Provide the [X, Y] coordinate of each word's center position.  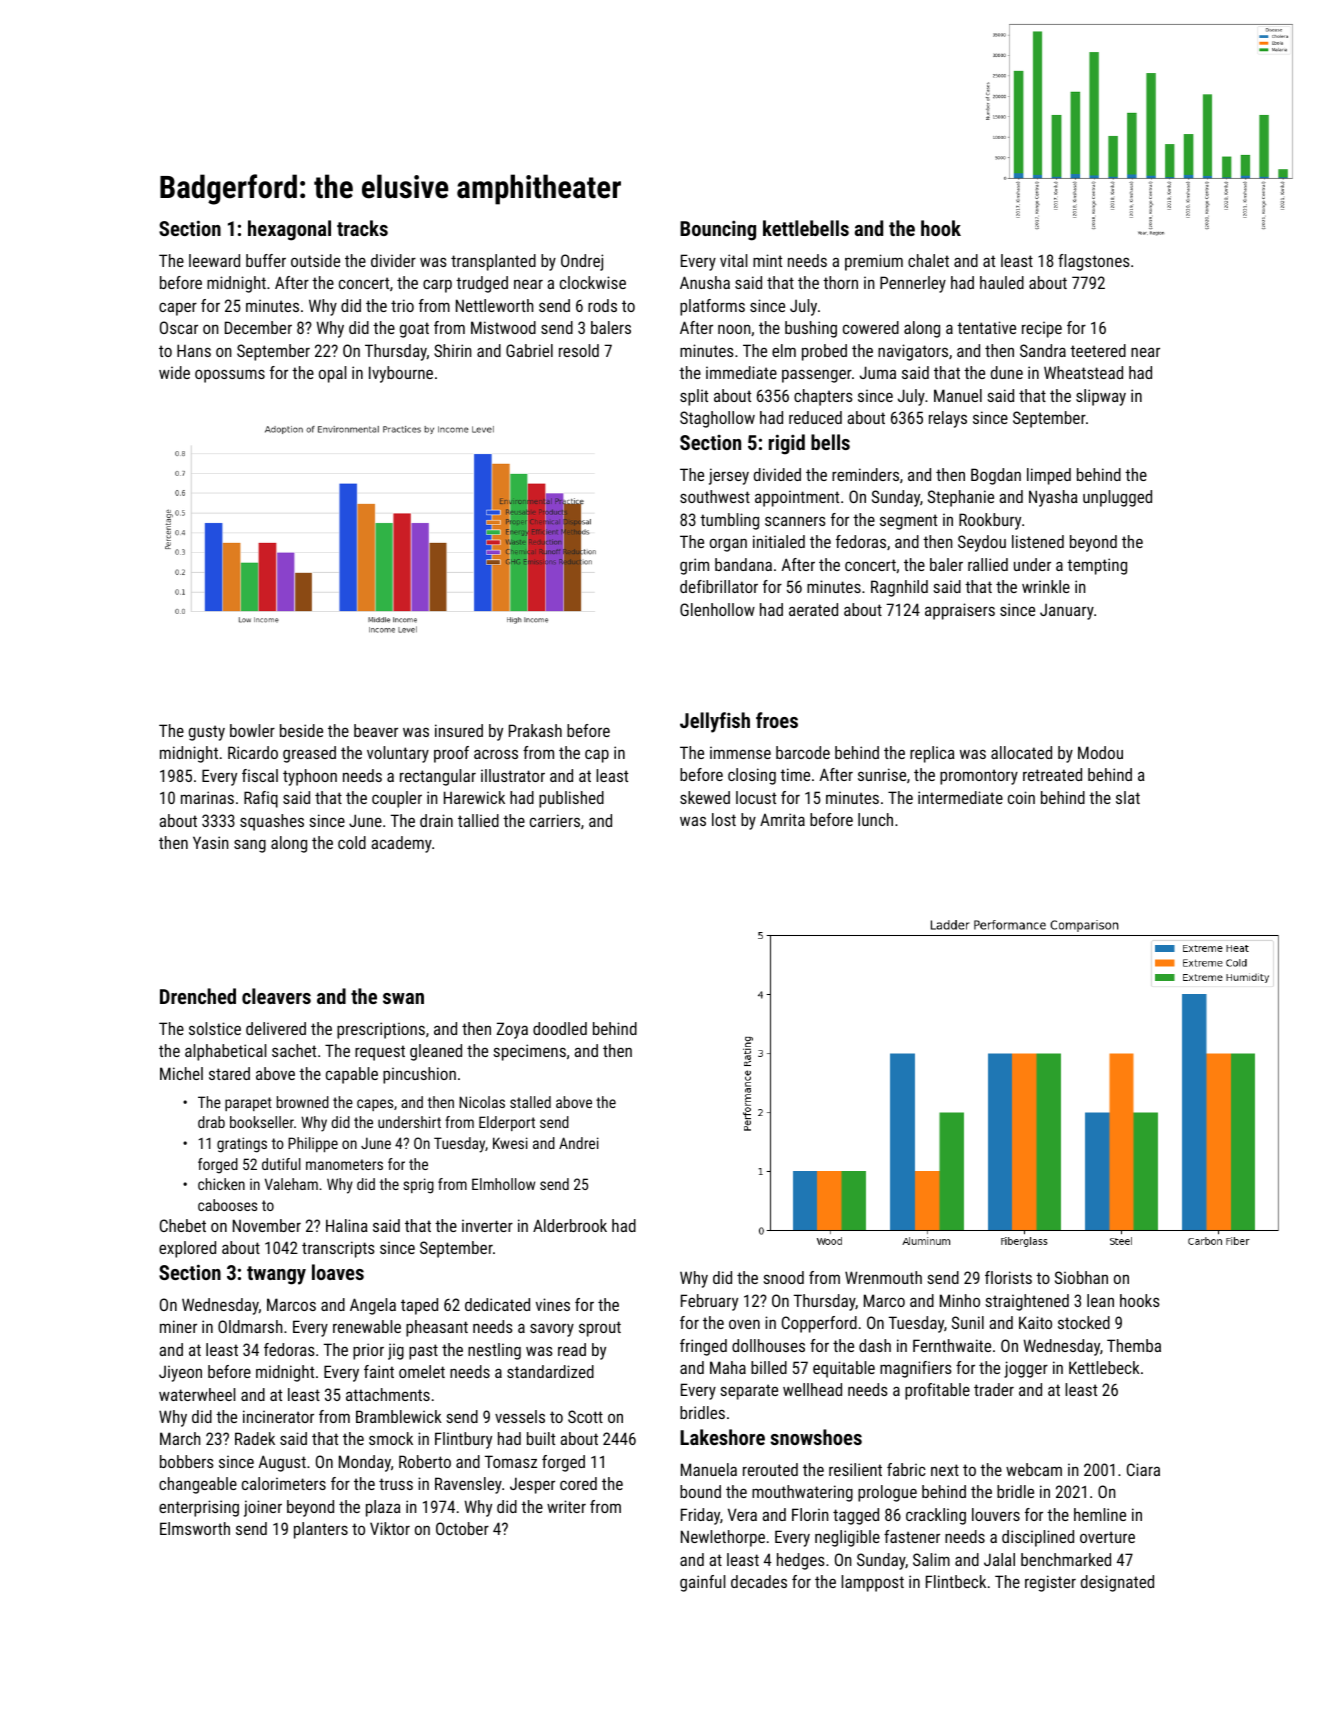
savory [552, 1330]
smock [391, 1438]
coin [1021, 797]
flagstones [1094, 262]
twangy [276, 1275]
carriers [555, 820]
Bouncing [718, 231]
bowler [252, 730]
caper [178, 309]
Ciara [1143, 1469]
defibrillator [719, 586]
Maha [728, 1367]
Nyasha [1053, 498]
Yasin [210, 842]
